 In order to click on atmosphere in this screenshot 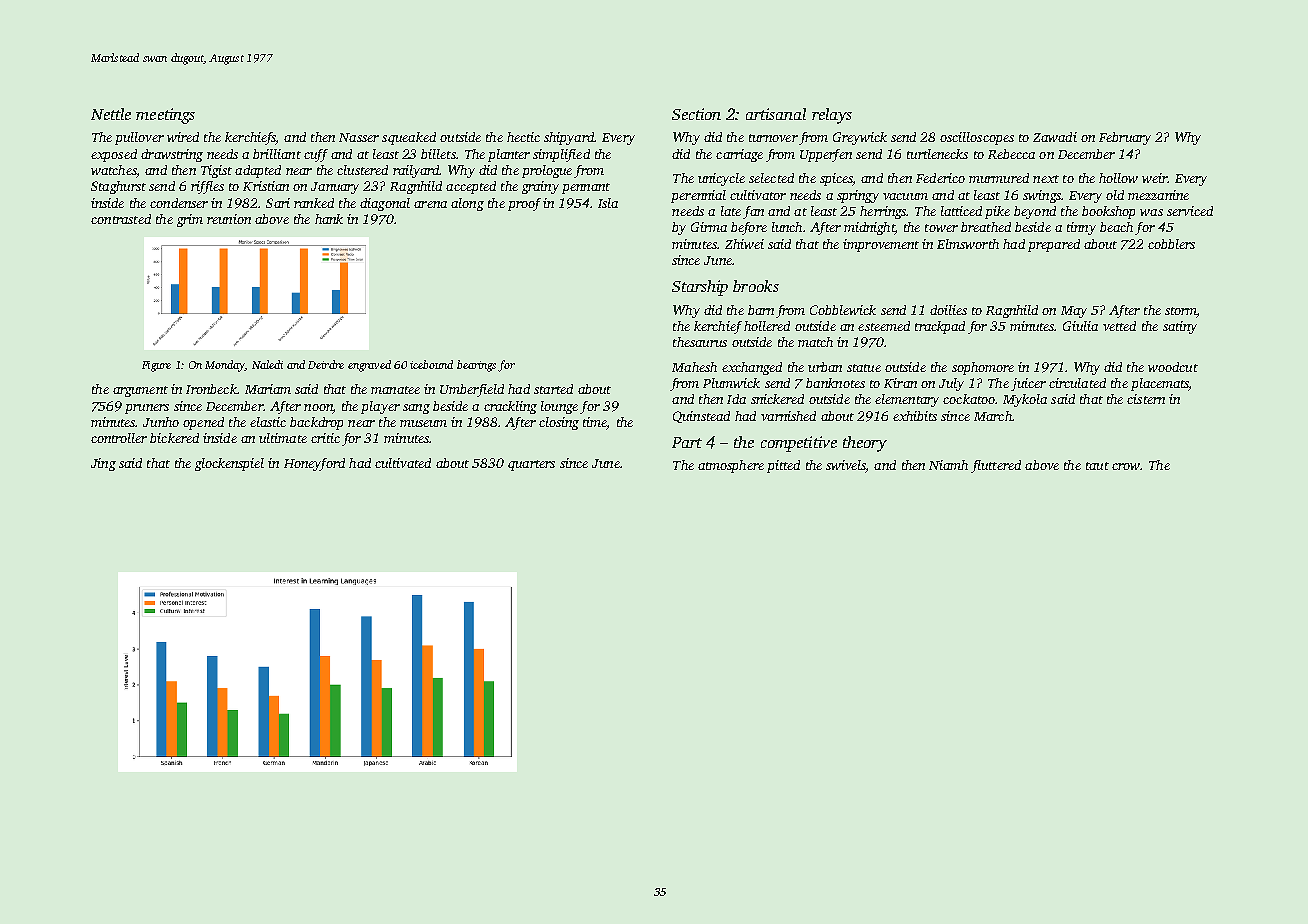, I will do `click(731, 466)`.
